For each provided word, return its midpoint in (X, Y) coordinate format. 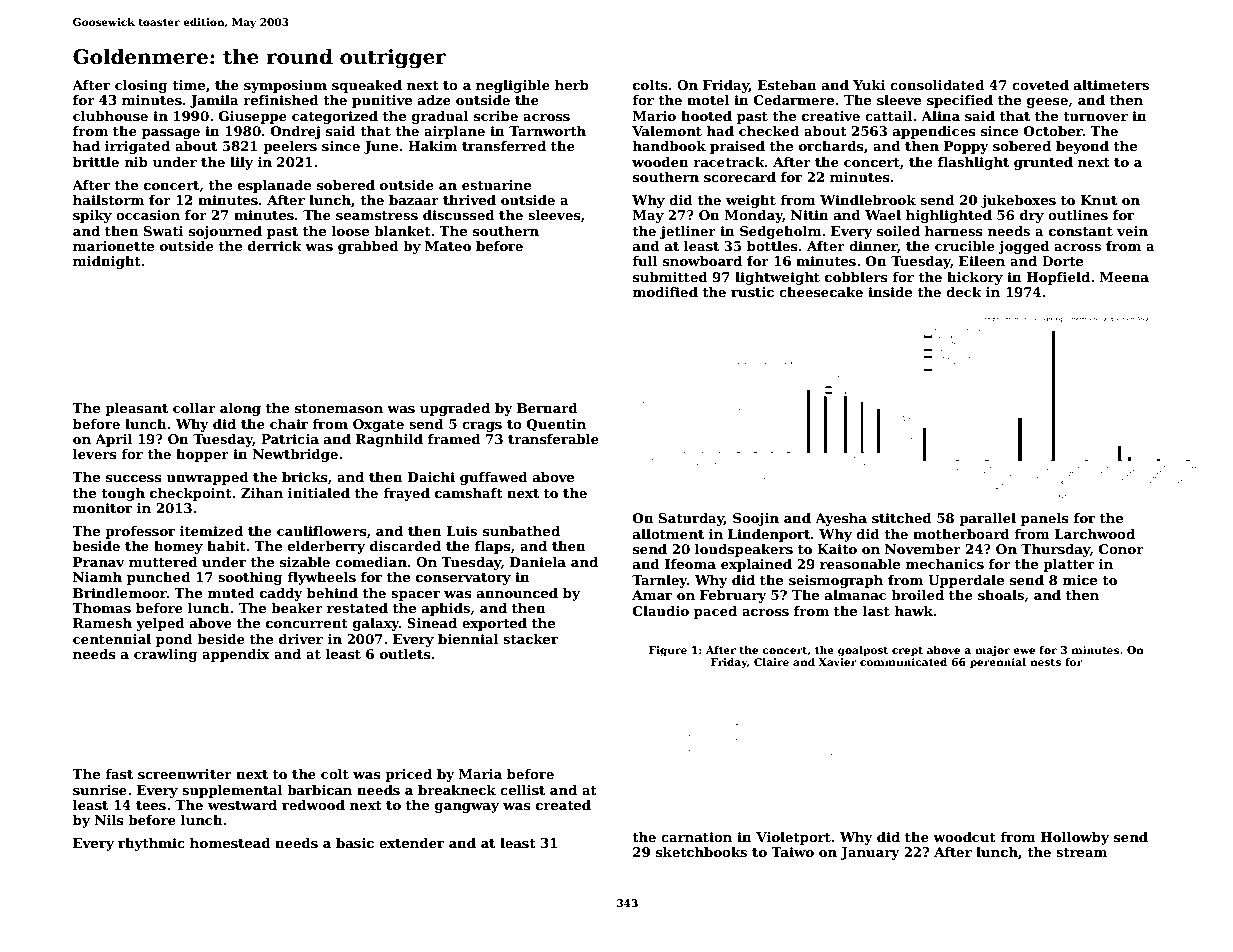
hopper (202, 455)
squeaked (367, 86)
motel (708, 100)
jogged (1024, 247)
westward (242, 805)
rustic (752, 292)
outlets (405, 654)
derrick (275, 246)
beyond (1082, 147)
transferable (553, 439)
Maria (480, 774)
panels (1045, 519)
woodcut (964, 837)
